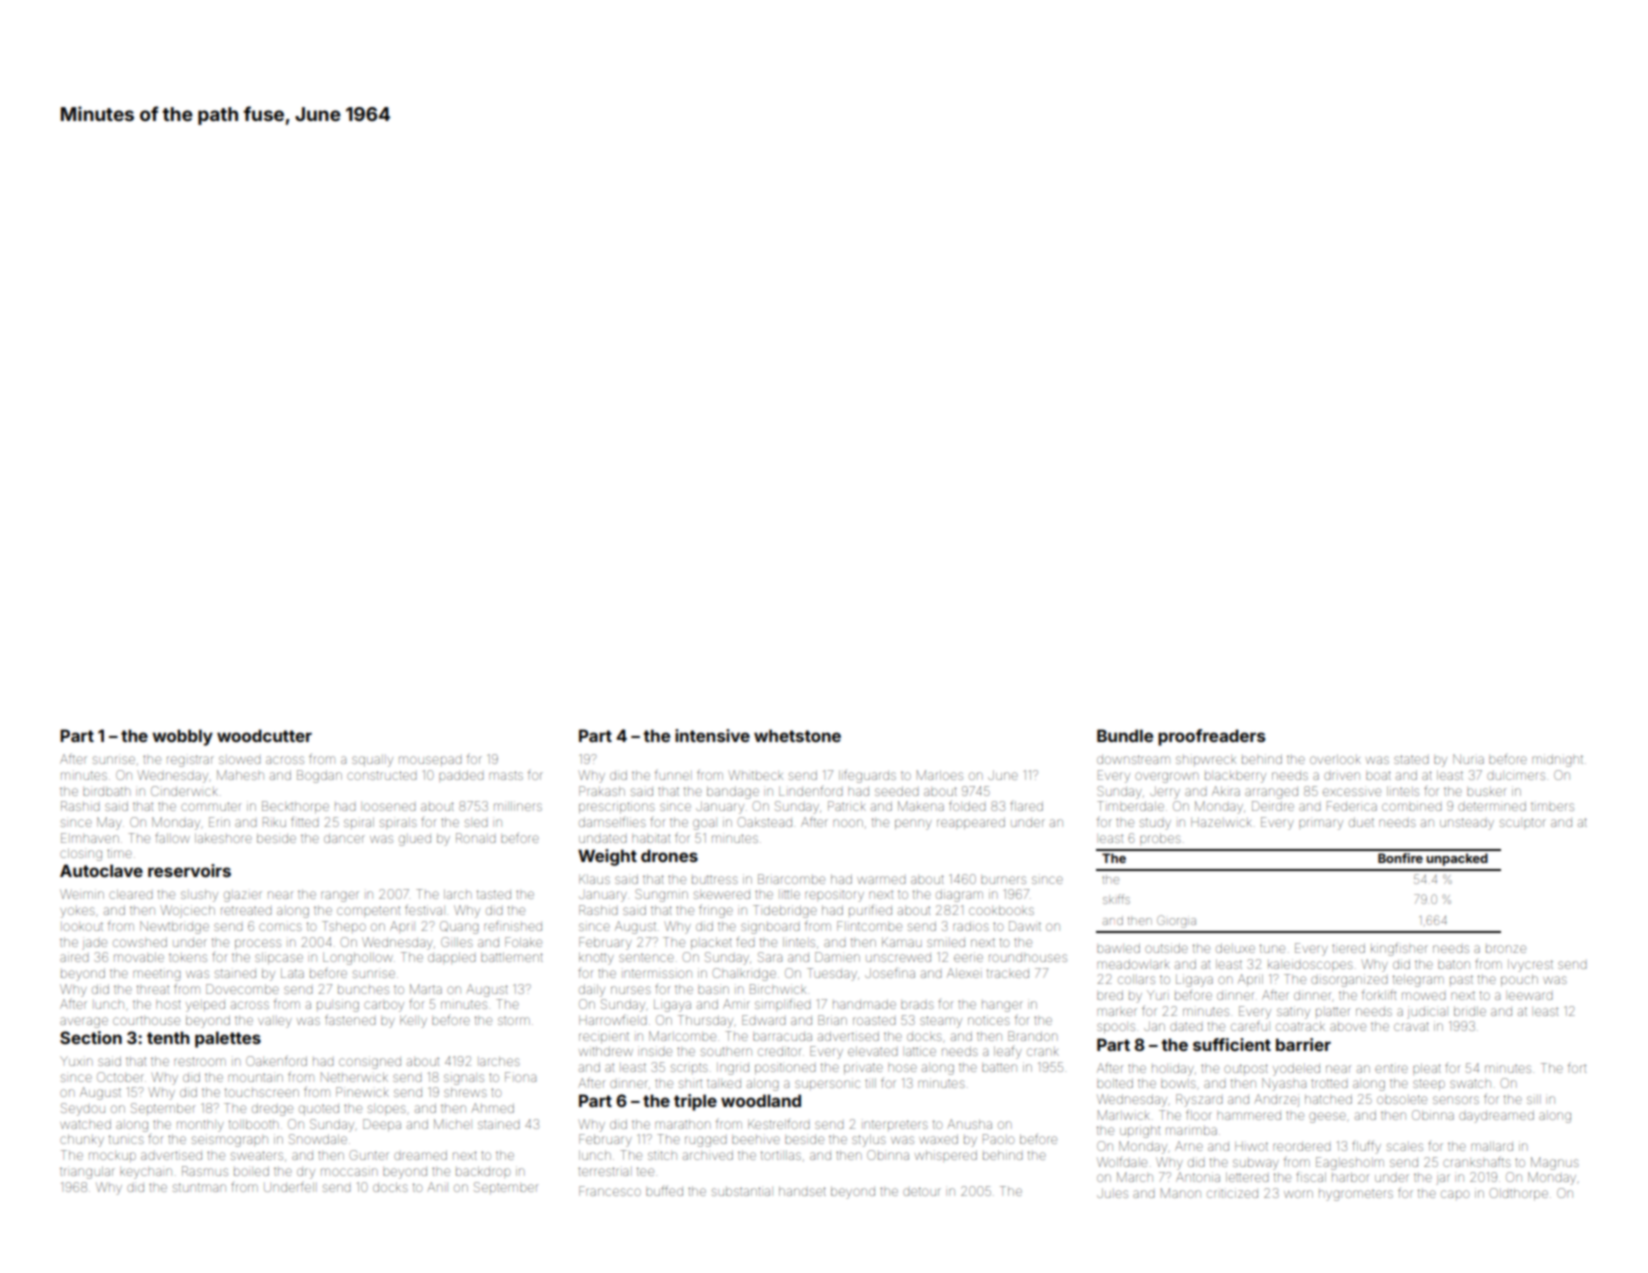 The height and width of the screenshot is (1273, 1648). What do you see at coordinates (1003, 880) in the screenshot?
I see `burners` at bounding box center [1003, 880].
